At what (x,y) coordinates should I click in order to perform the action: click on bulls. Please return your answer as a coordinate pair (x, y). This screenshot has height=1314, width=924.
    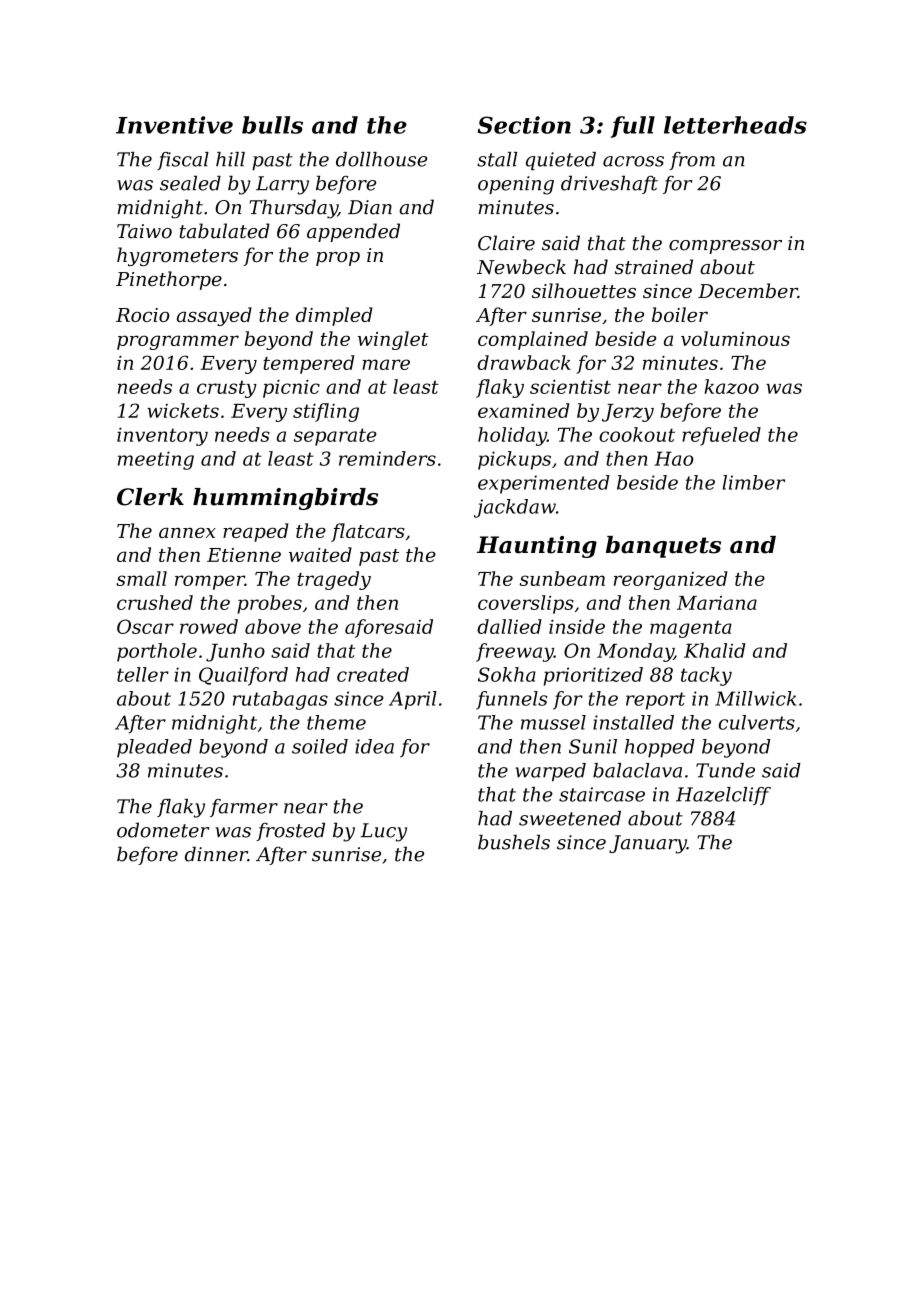
    Looking at the image, I should click on (272, 125).
